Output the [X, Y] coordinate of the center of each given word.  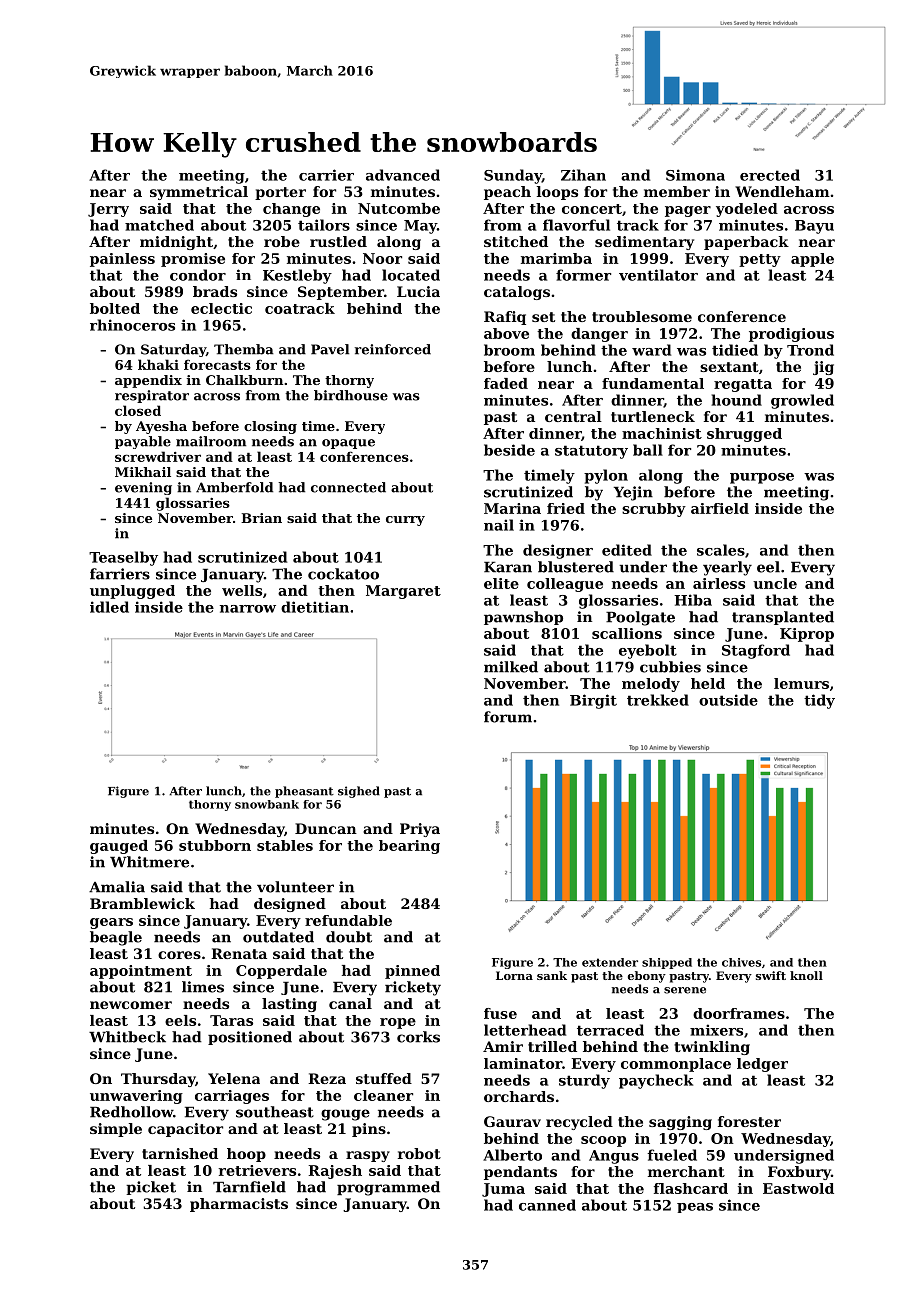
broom [509, 350]
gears [111, 923]
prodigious [791, 335]
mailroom [211, 441]
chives [741, 962]
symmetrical [199, 193]
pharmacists [239, 1205]
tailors [324, 225]
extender [610, 962]
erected [770, 175]
